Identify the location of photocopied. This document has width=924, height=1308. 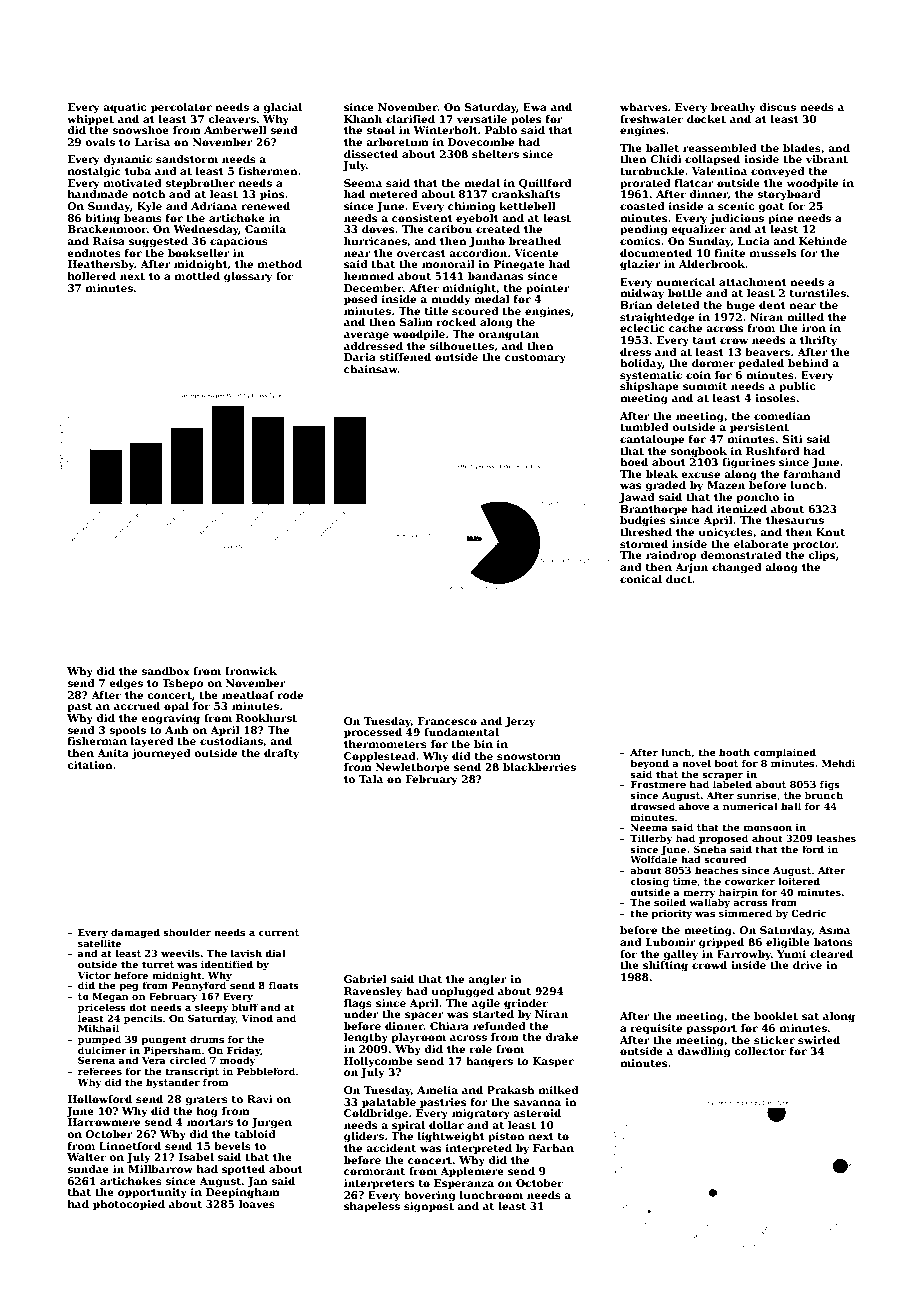
(129, 1205).
